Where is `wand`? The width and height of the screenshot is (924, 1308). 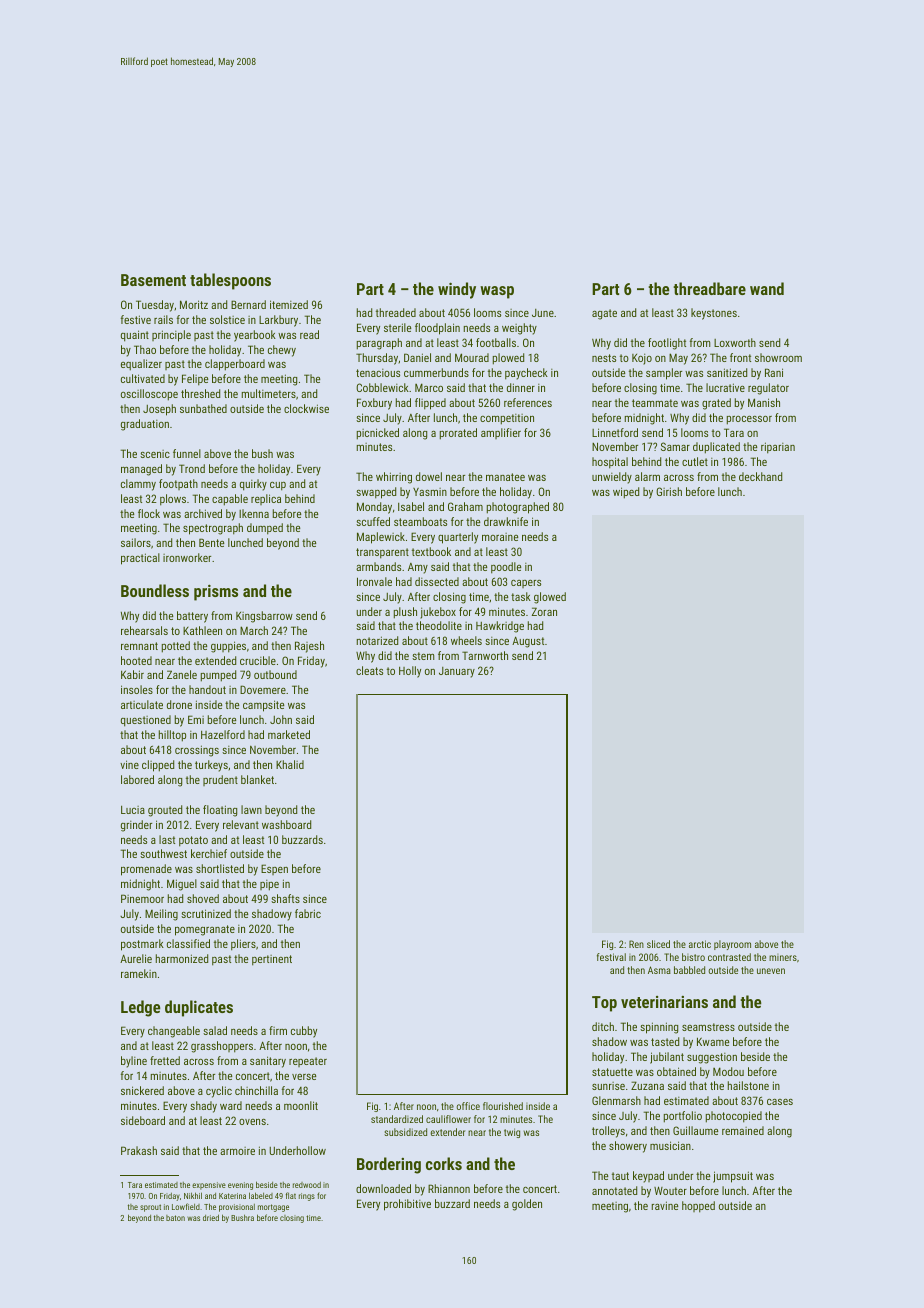 wand is located at coordinates (767, 288).
